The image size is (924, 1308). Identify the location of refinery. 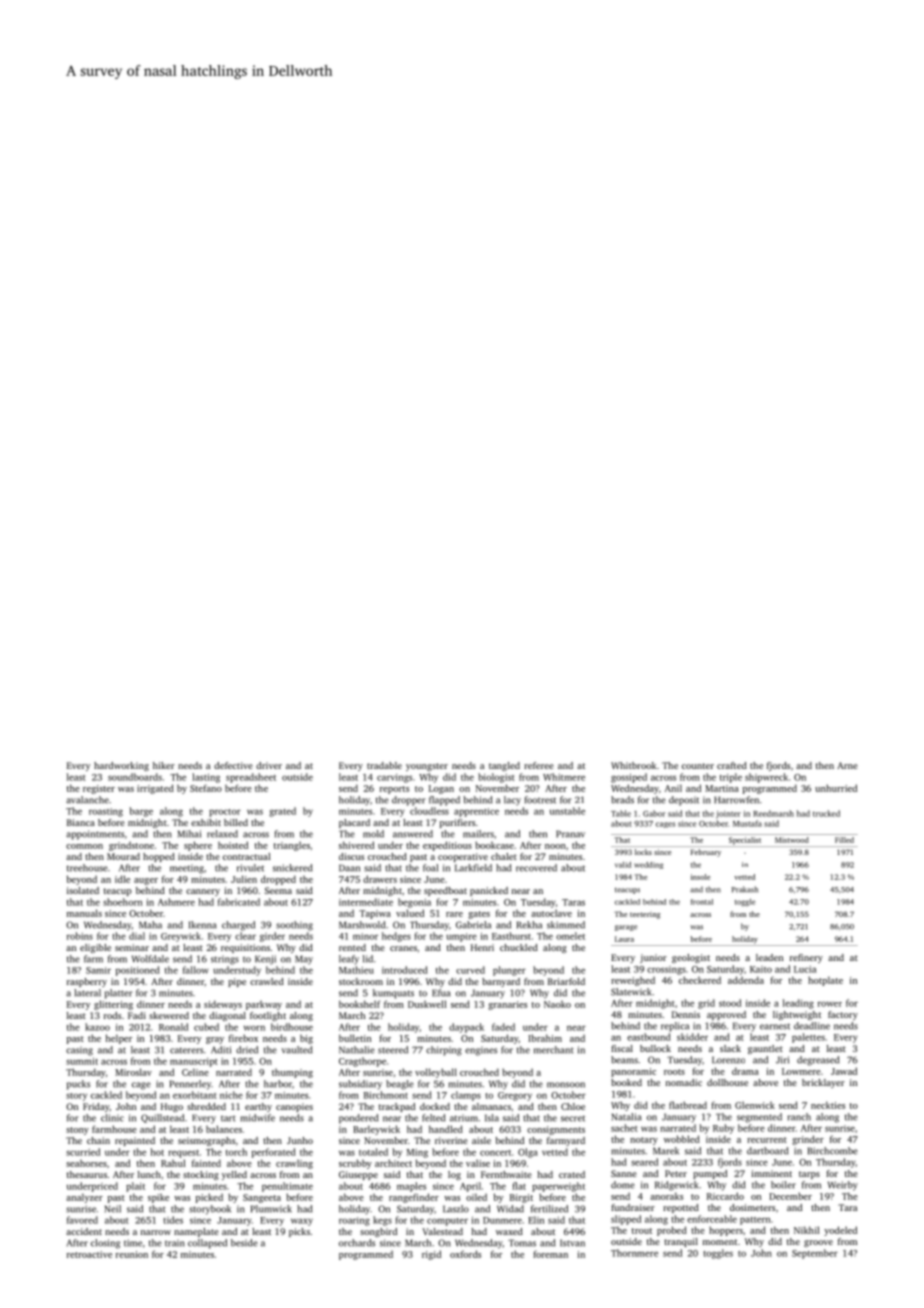
(806, 958).
